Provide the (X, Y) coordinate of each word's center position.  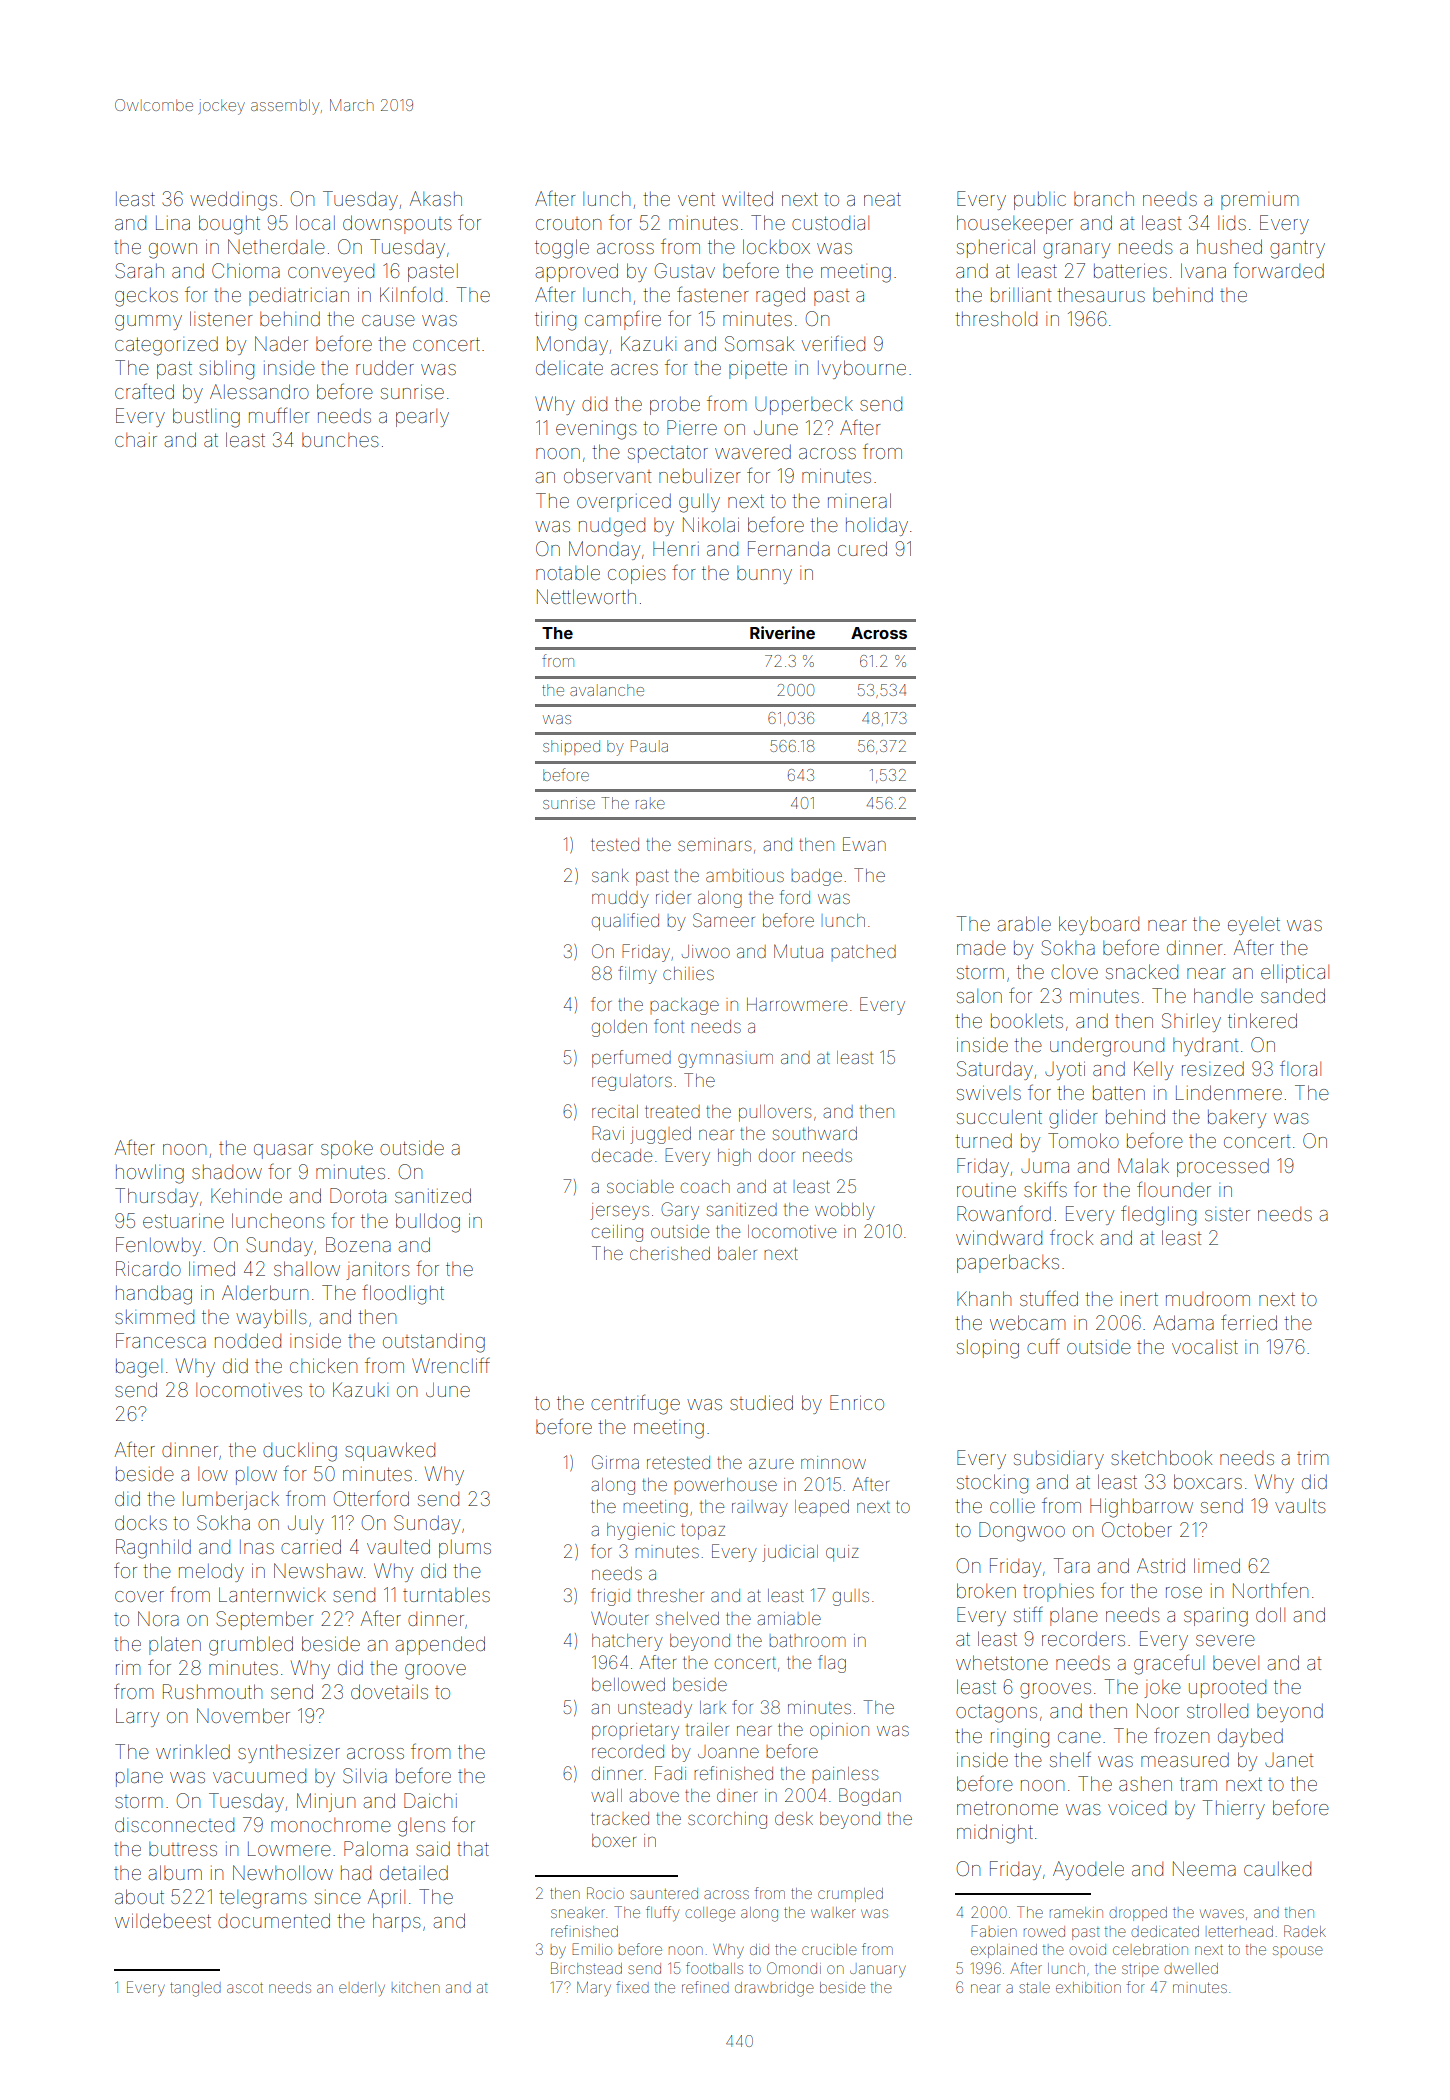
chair (136, 440)
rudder (385, 367)
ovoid (1088, 1949)
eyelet (1254, 926)
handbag (154, 1295)
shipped (571, 747)
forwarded (1278, 270)
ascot (245, 1988)
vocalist (1205, 1347)
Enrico (857, 1402)
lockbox (776, 246)
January (878, 1971)
